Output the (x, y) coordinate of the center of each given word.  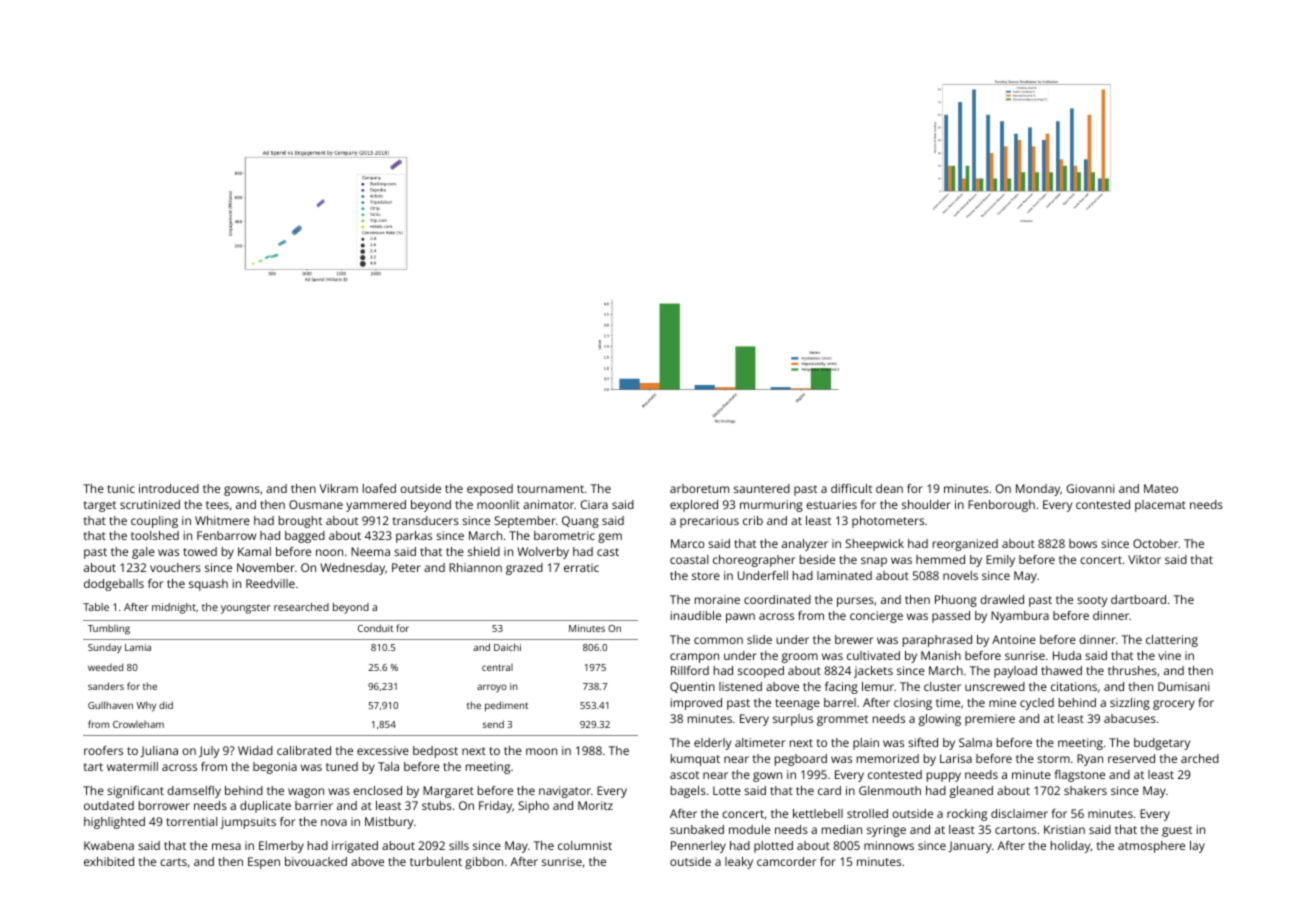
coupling (154, 522)
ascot (684, 775)
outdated (109, 805)
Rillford (690, 670)
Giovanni (1091, 488)
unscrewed (995, 686)
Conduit (375, 628)
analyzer (805, 545)
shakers (1085, 790)
